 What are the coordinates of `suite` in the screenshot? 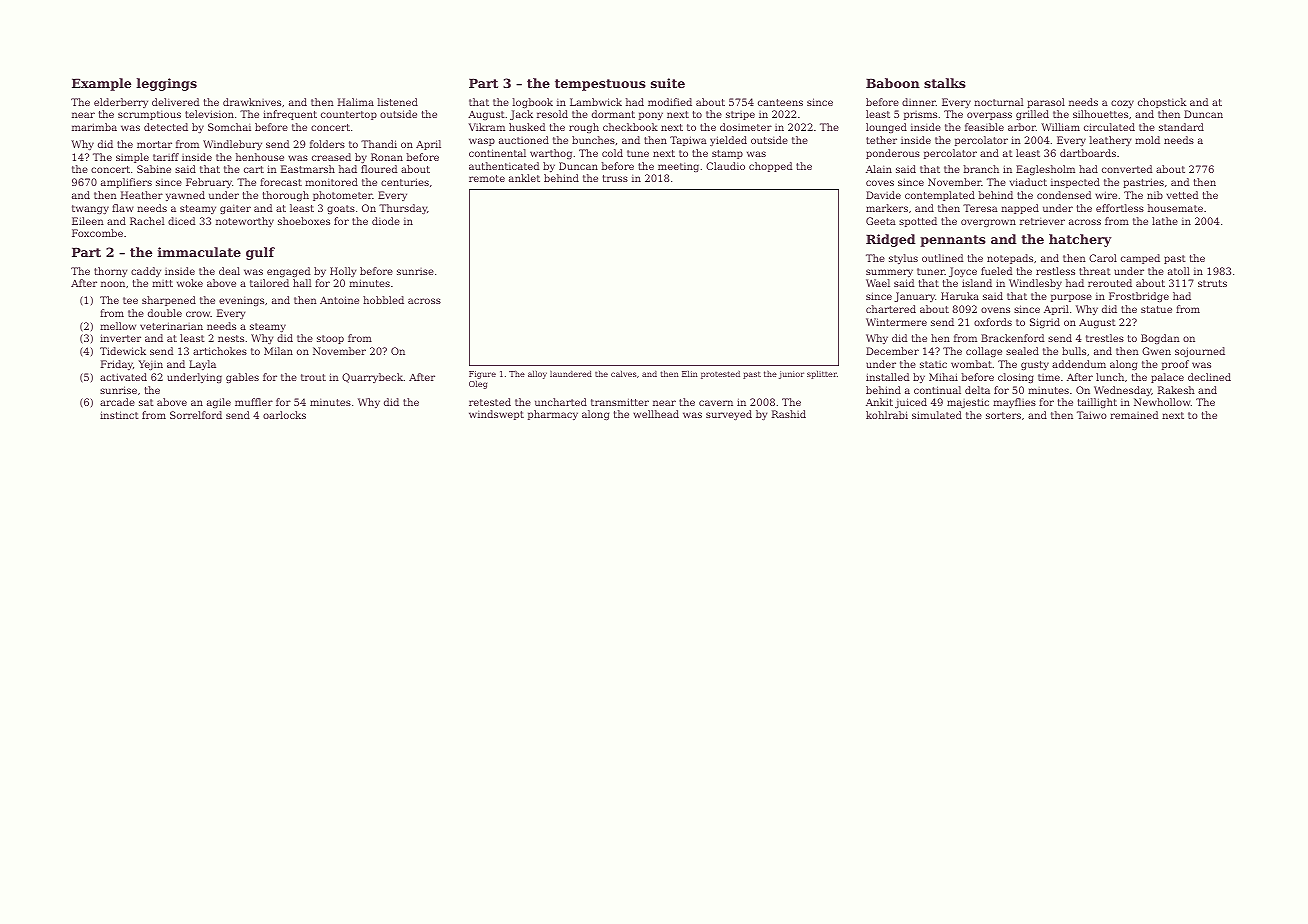 It's located at (668, 83).
